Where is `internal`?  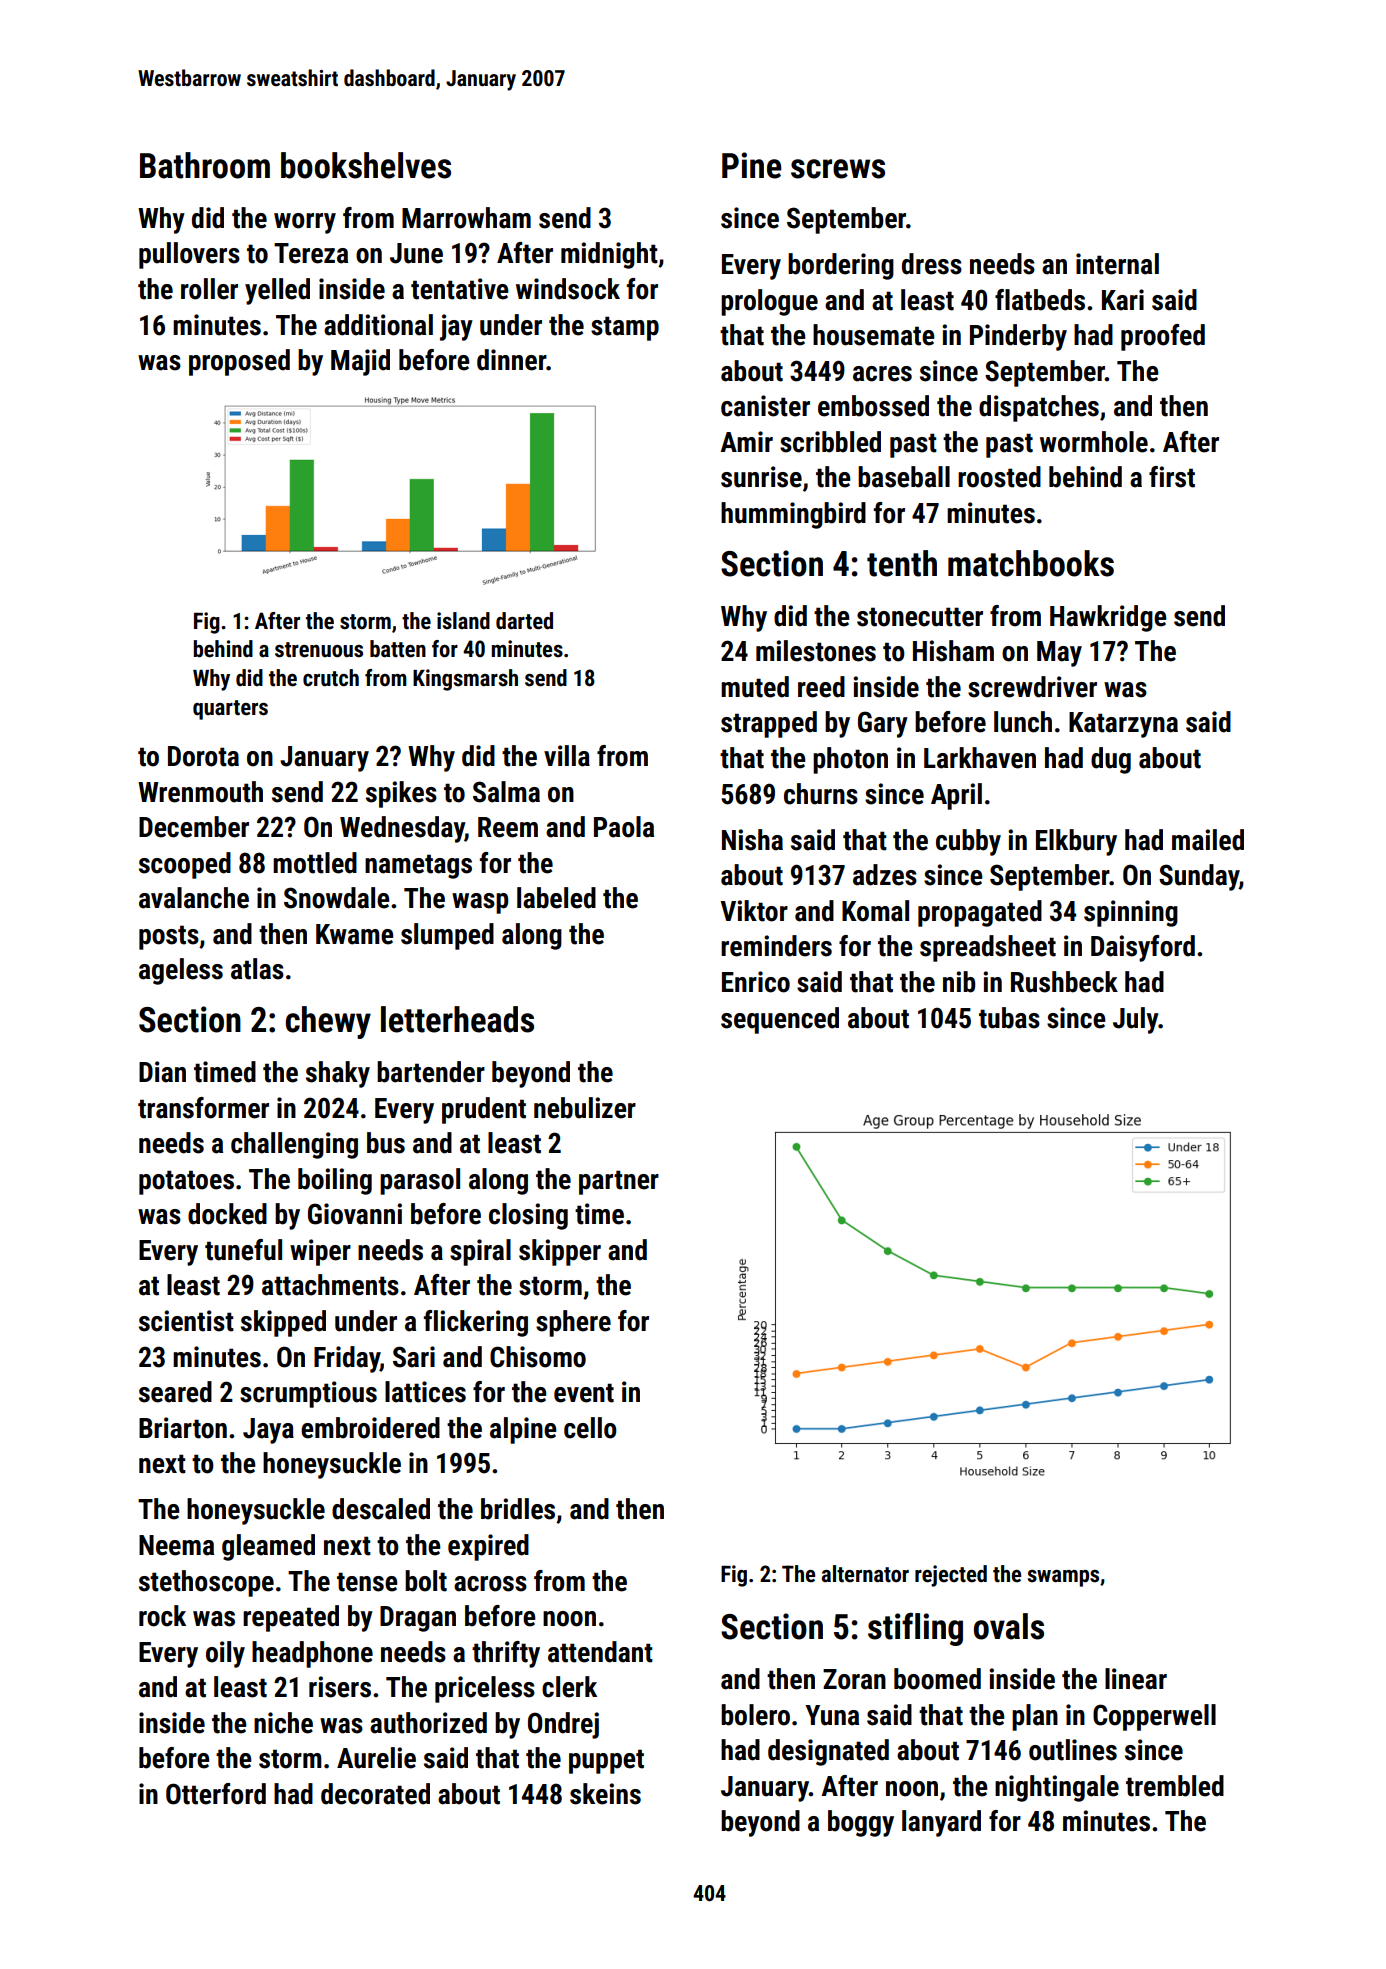 internal is located at coordinates (1117, 264).
